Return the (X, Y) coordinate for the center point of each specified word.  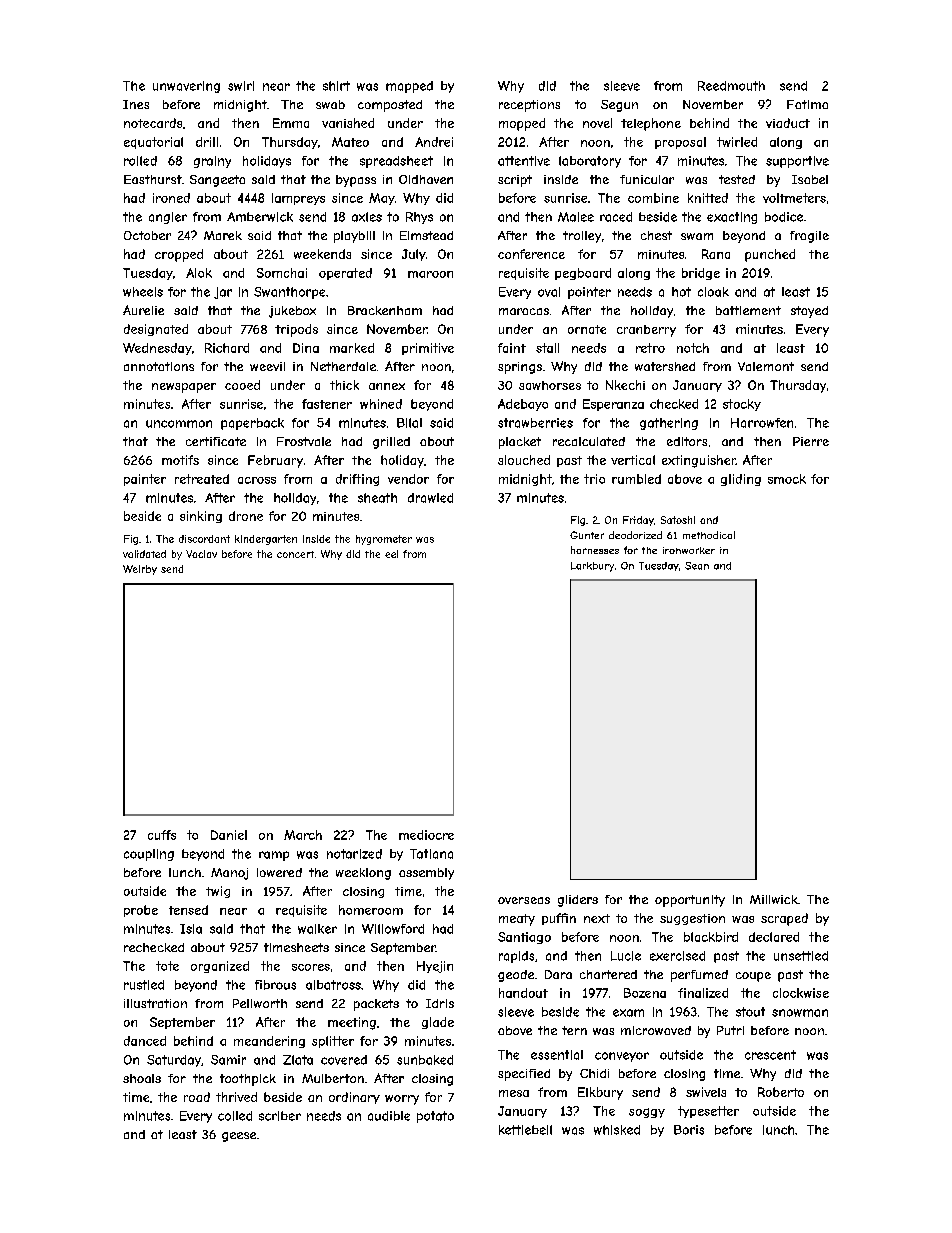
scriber (280, 1116)
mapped (409, 87)
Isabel (810, 179)
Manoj (229, 874)
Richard (227, 348)
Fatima (807, 104)
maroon (430, 274)
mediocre (426, 835)
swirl (241, 86)
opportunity (690, 901)
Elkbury (600, 1093)
